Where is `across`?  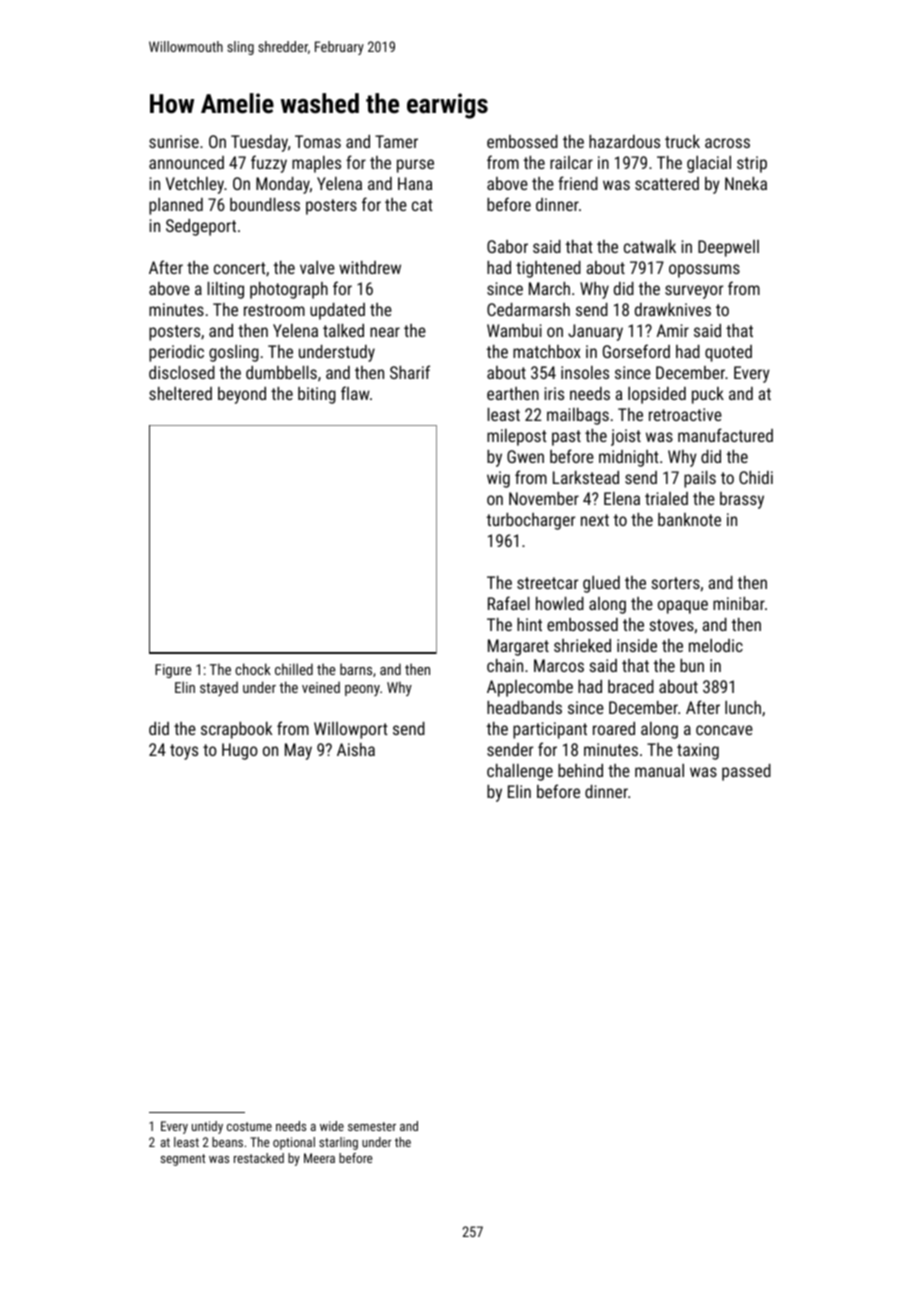 across is located at coordinates (727, 143).
